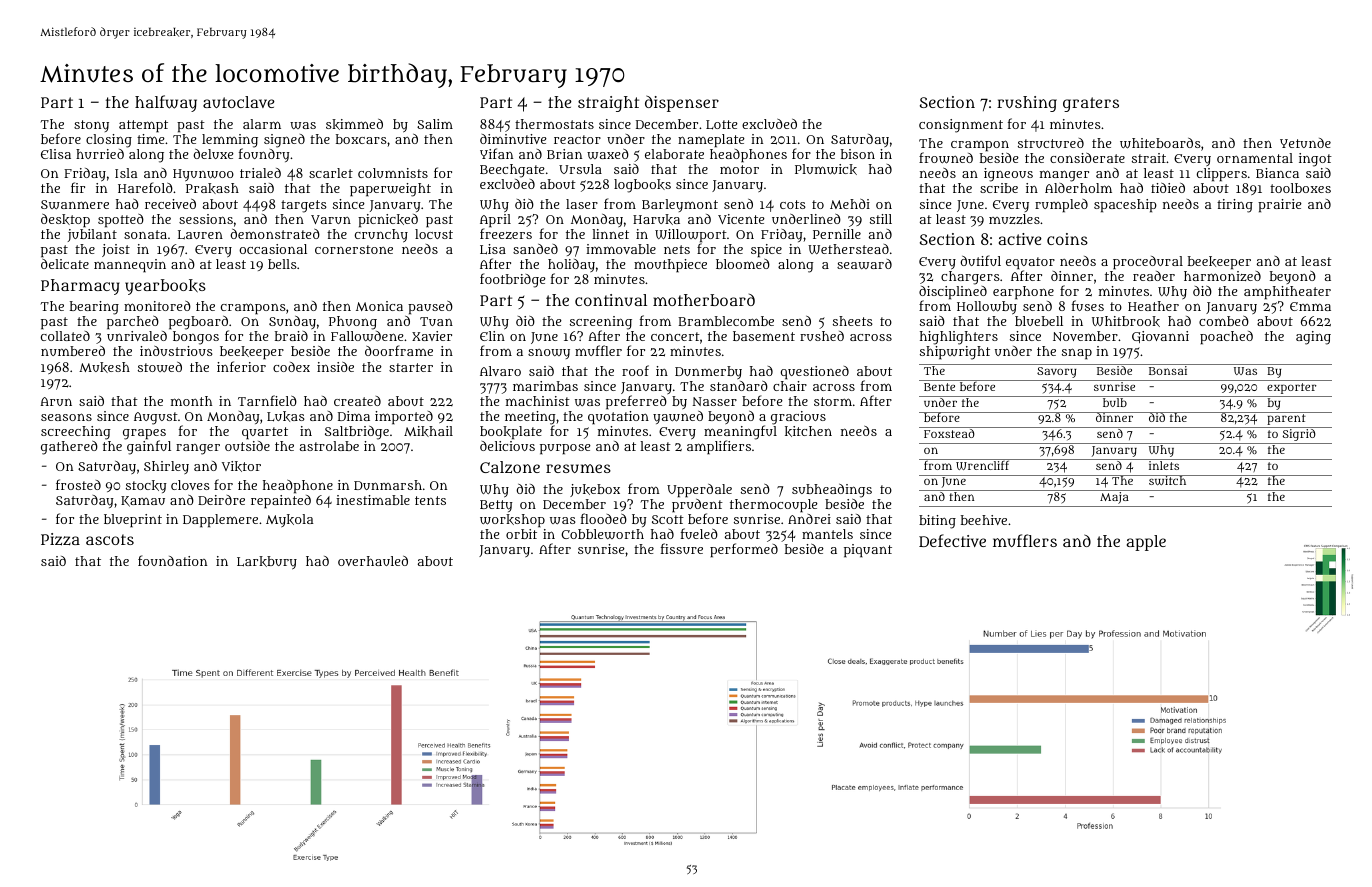  I want to click on diminutive, so click(513, 139).
